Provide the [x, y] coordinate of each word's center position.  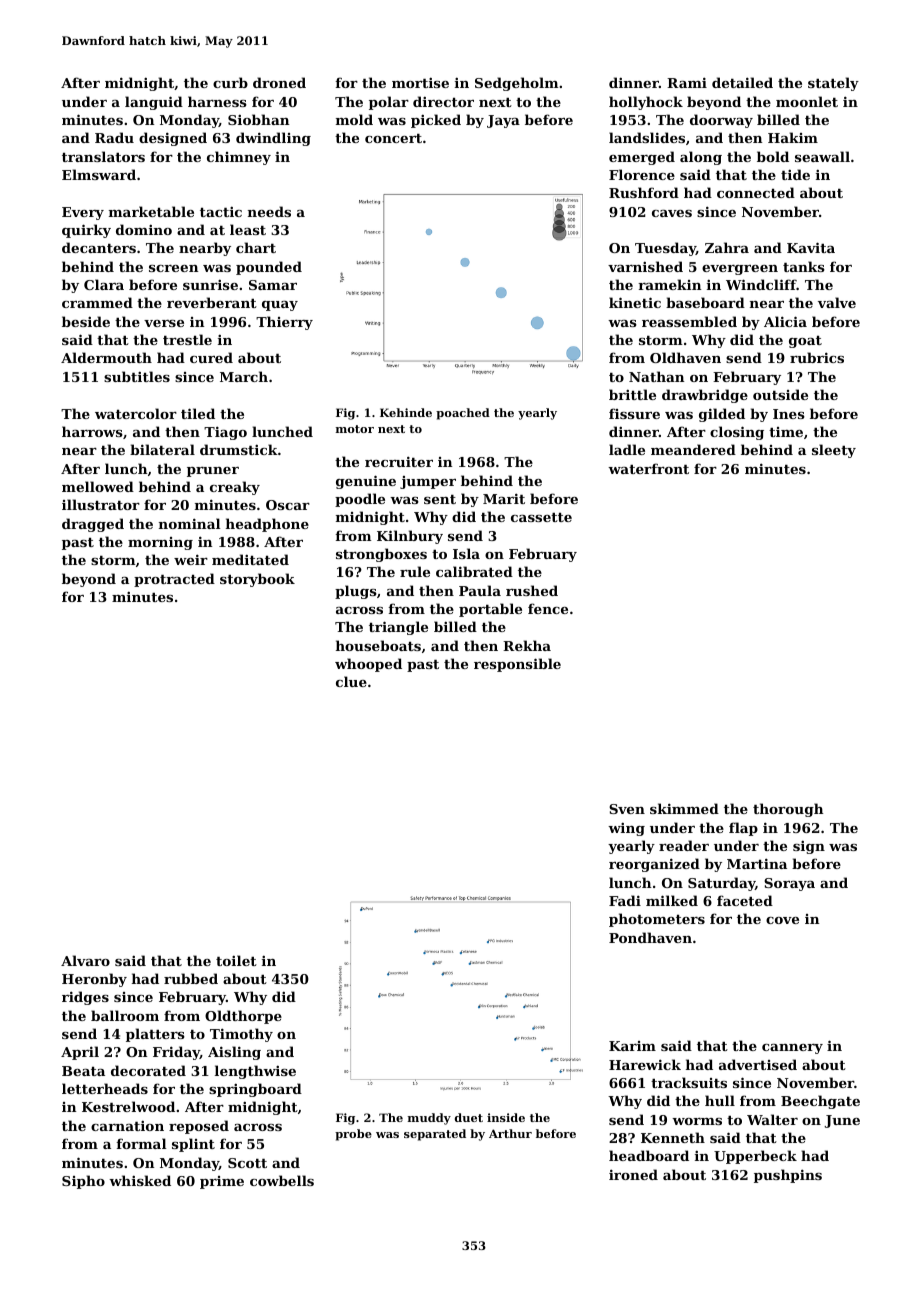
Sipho [83, 1182]
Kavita [811, 247]
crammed [97, 302]
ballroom [125, 1015]
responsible [517, 665]
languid [154, 103]
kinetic [635, 302]
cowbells [282, 1180]
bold [773, 156]
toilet [236, 960]
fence [548, 608]
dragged [93, 525]
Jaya [503, 121]
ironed [633, 1174]
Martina [757, 863]
